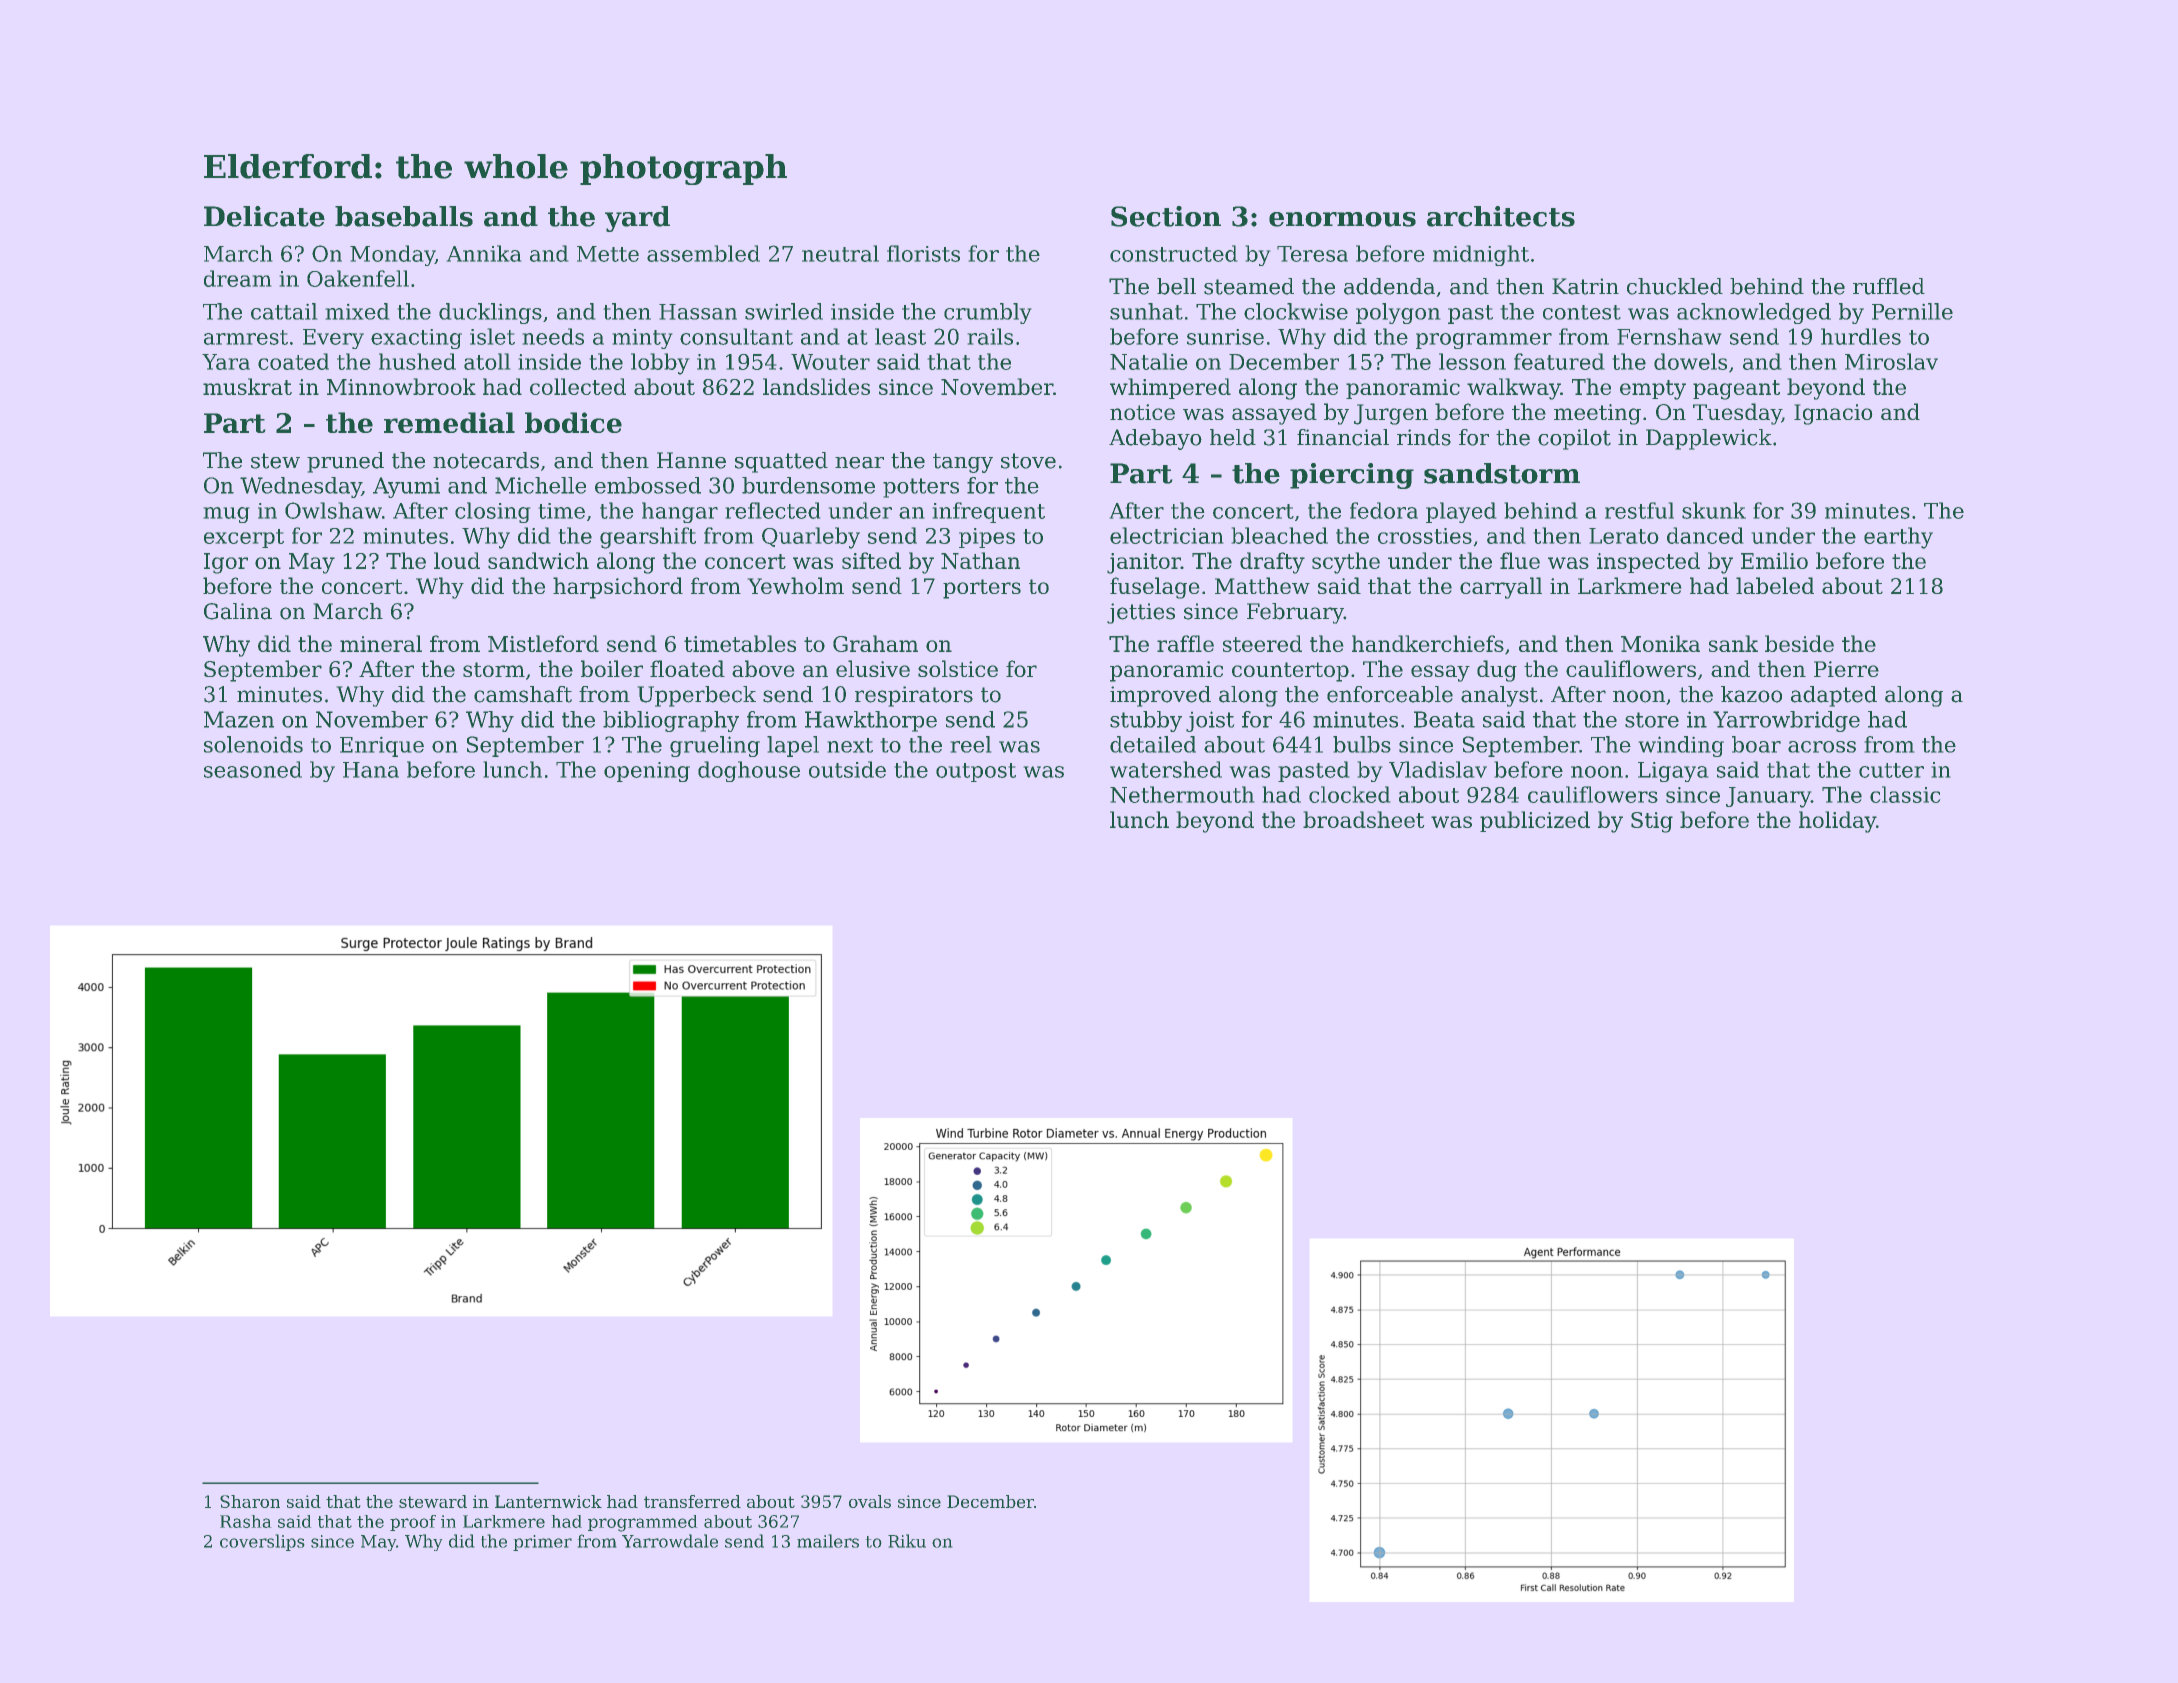 The image size is (2178, 1683). What do you see at coordinates (1342, 219) in the document?
I see `enormous` at bounding box center [1342, 219].
